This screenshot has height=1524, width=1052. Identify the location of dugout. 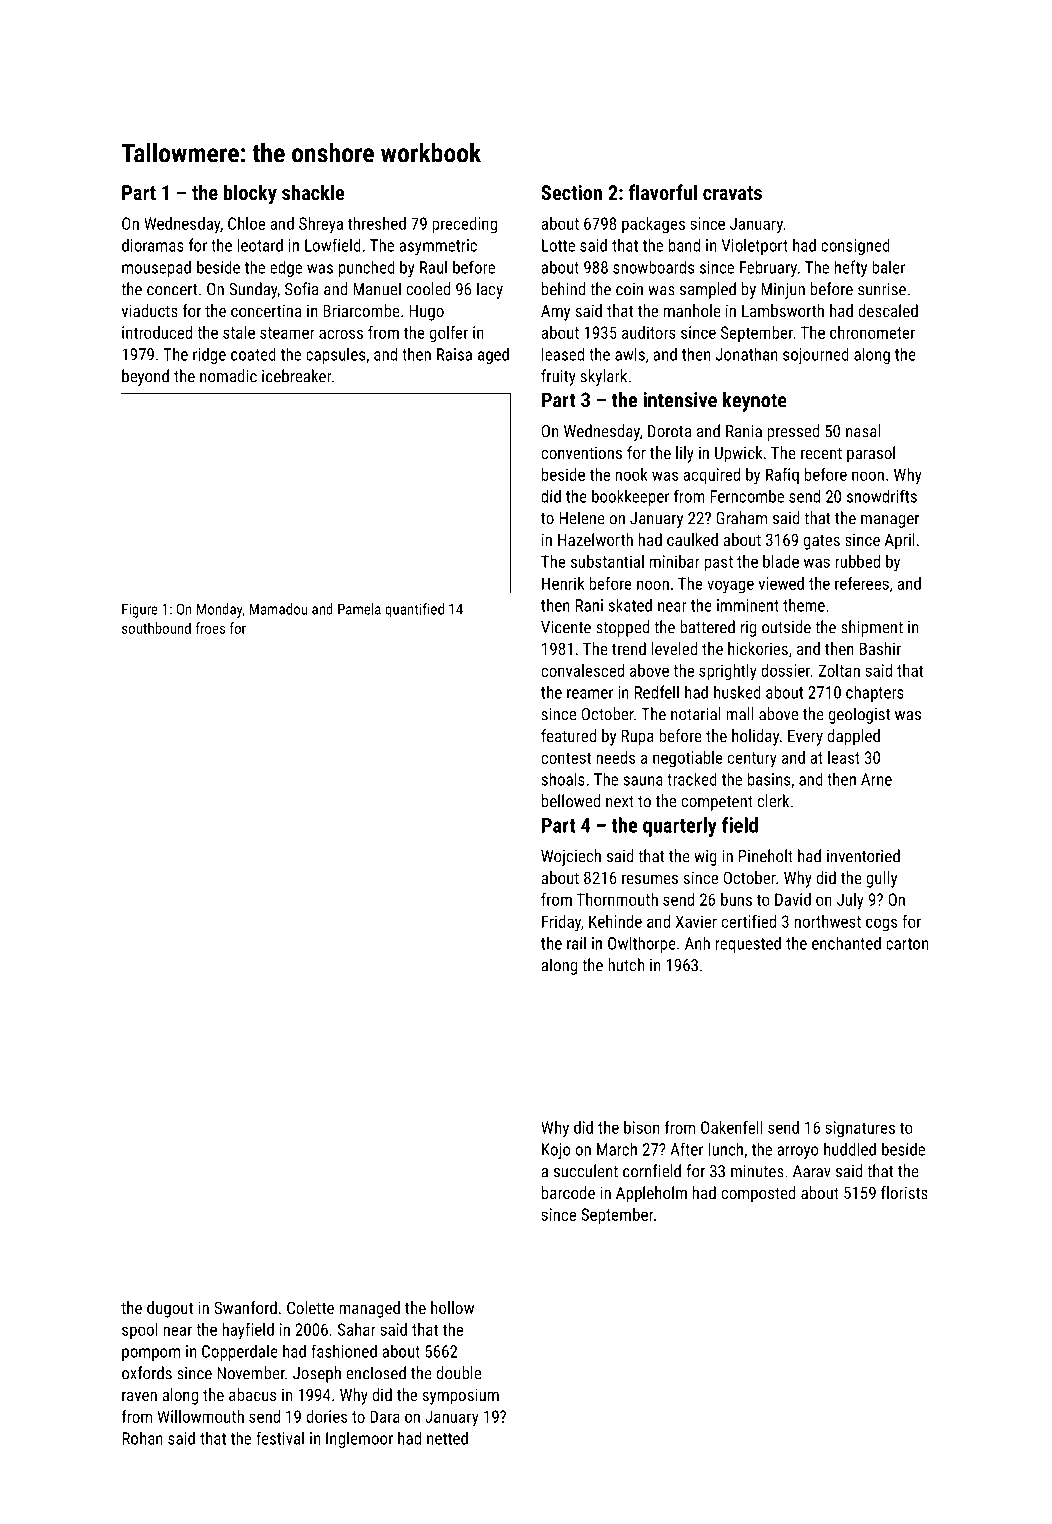
(170, 1309).
